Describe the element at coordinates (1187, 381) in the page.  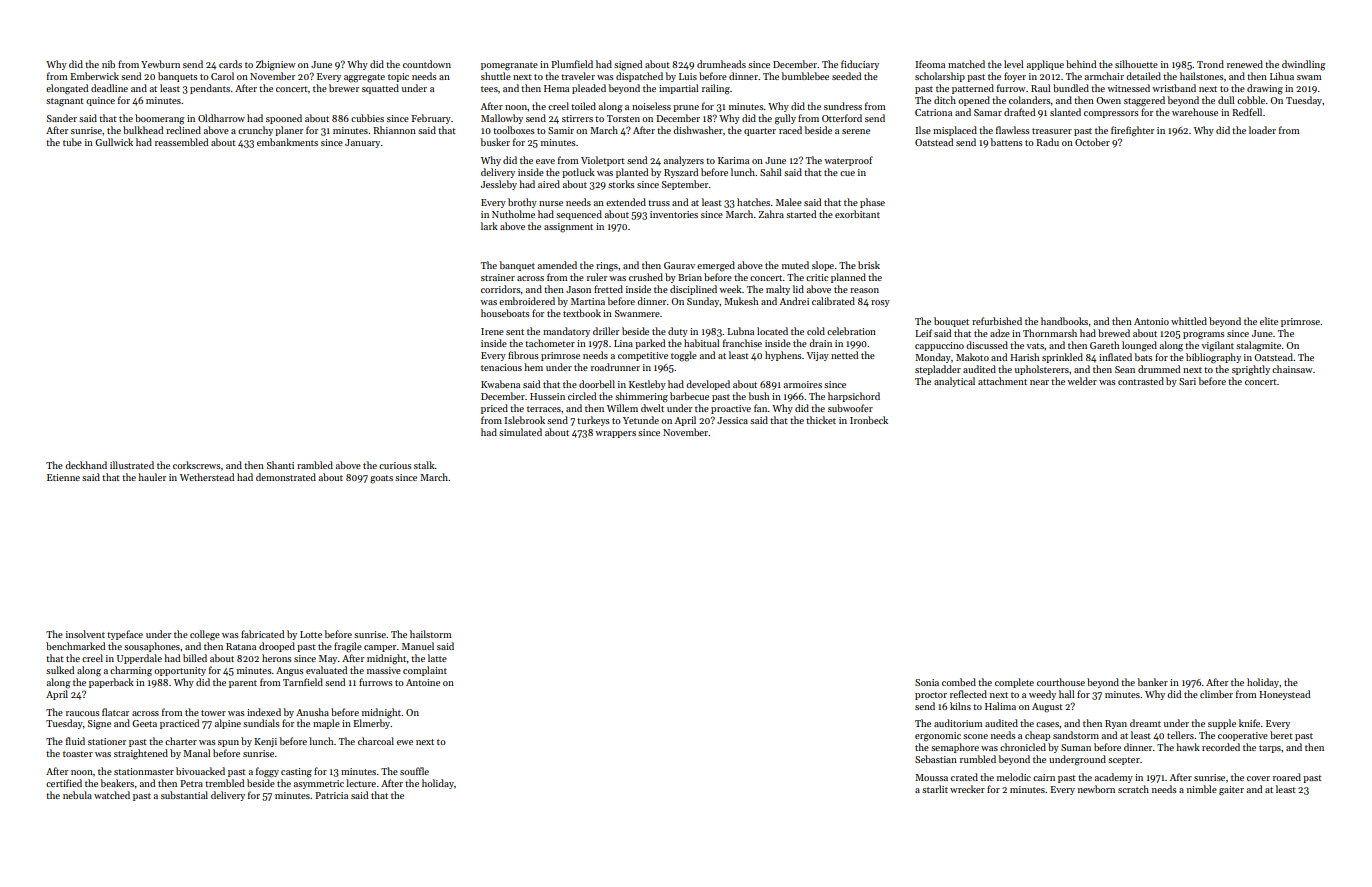
I see `Sari` at that location.
